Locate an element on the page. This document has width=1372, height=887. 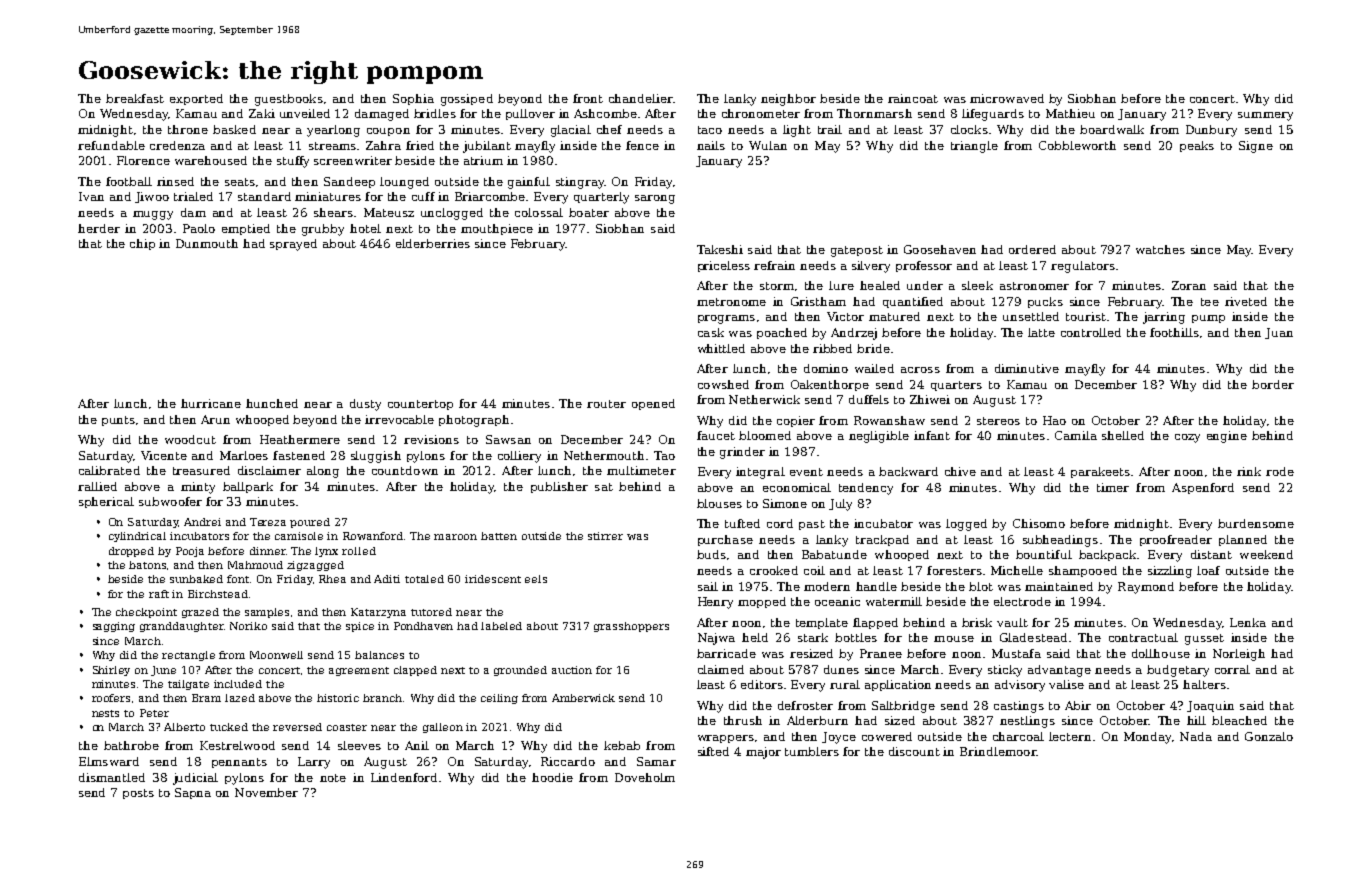
blouses is located at coordinates (719, 503).
